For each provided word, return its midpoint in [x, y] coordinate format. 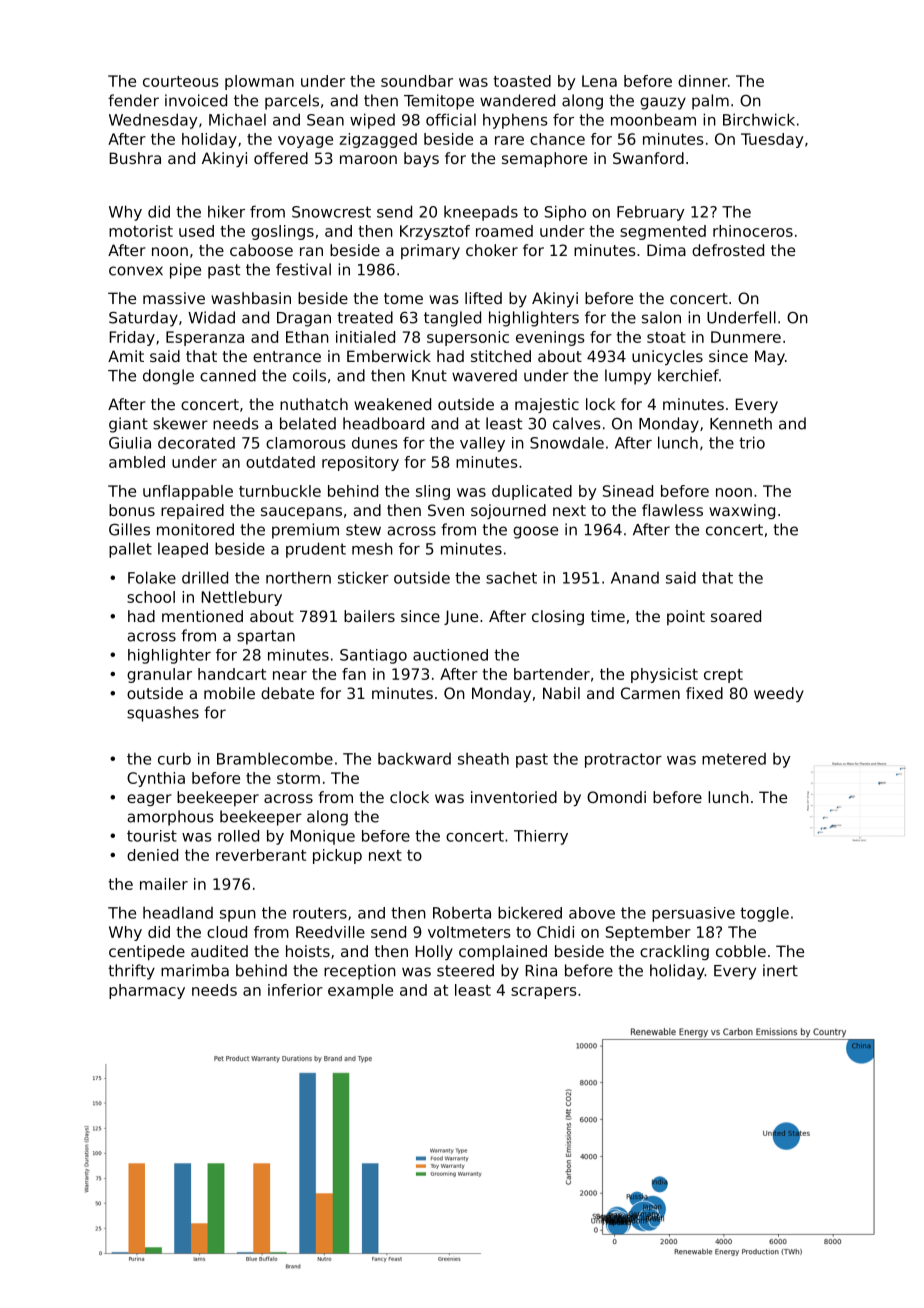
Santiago [373, 656]
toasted [522, 81]
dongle [168, 377]
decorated [196, 443]
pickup [337, 856]
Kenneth [741, 423]
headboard [383, 423]
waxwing [742, 511]
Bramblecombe [275, 758]
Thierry [541, 837]
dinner [703, 81]
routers [320, 913]
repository [360, 463]
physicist [664, 675]
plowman [259, 82]
